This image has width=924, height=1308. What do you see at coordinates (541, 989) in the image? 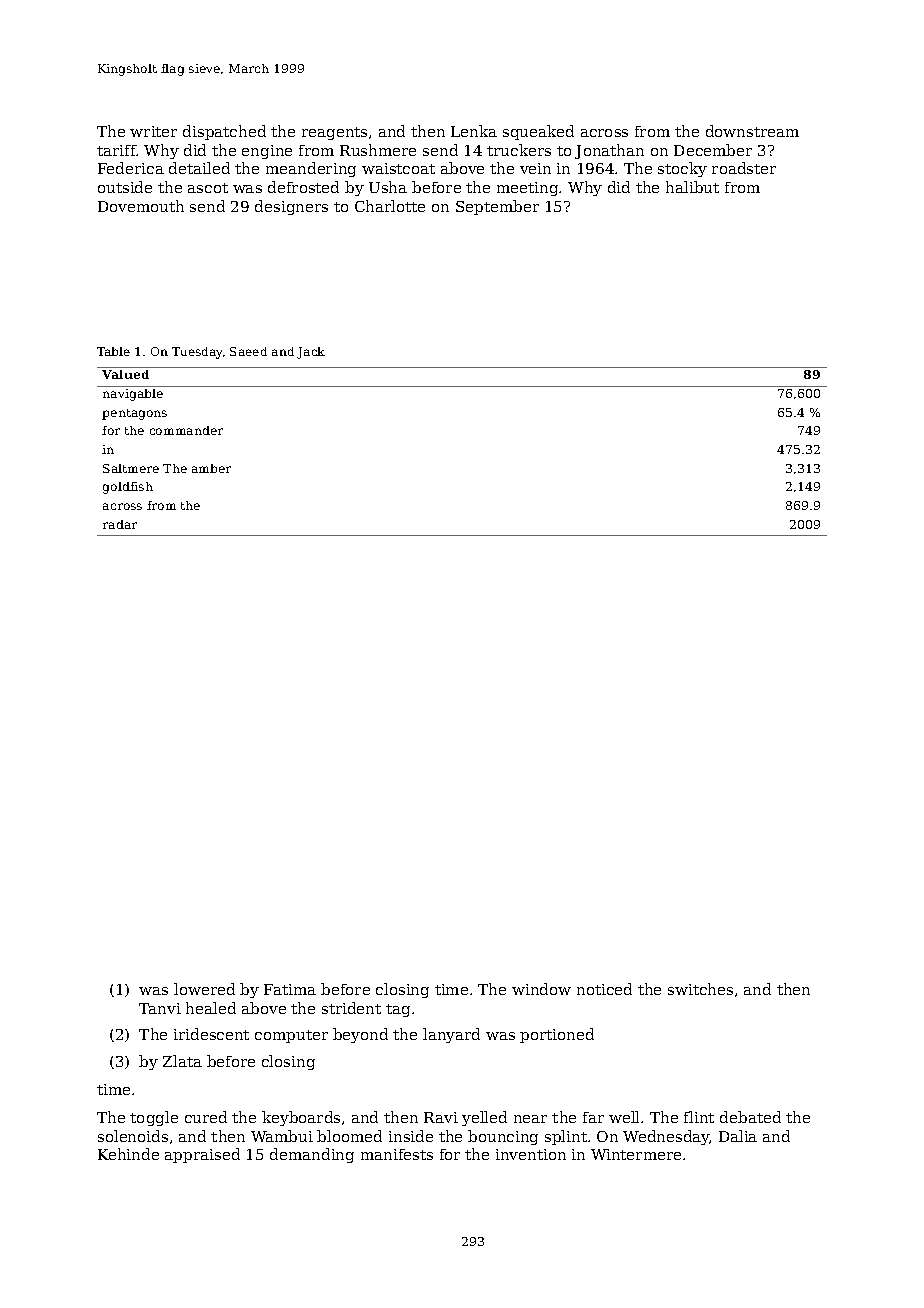
I see `window` at bounding box center [541, 989].
